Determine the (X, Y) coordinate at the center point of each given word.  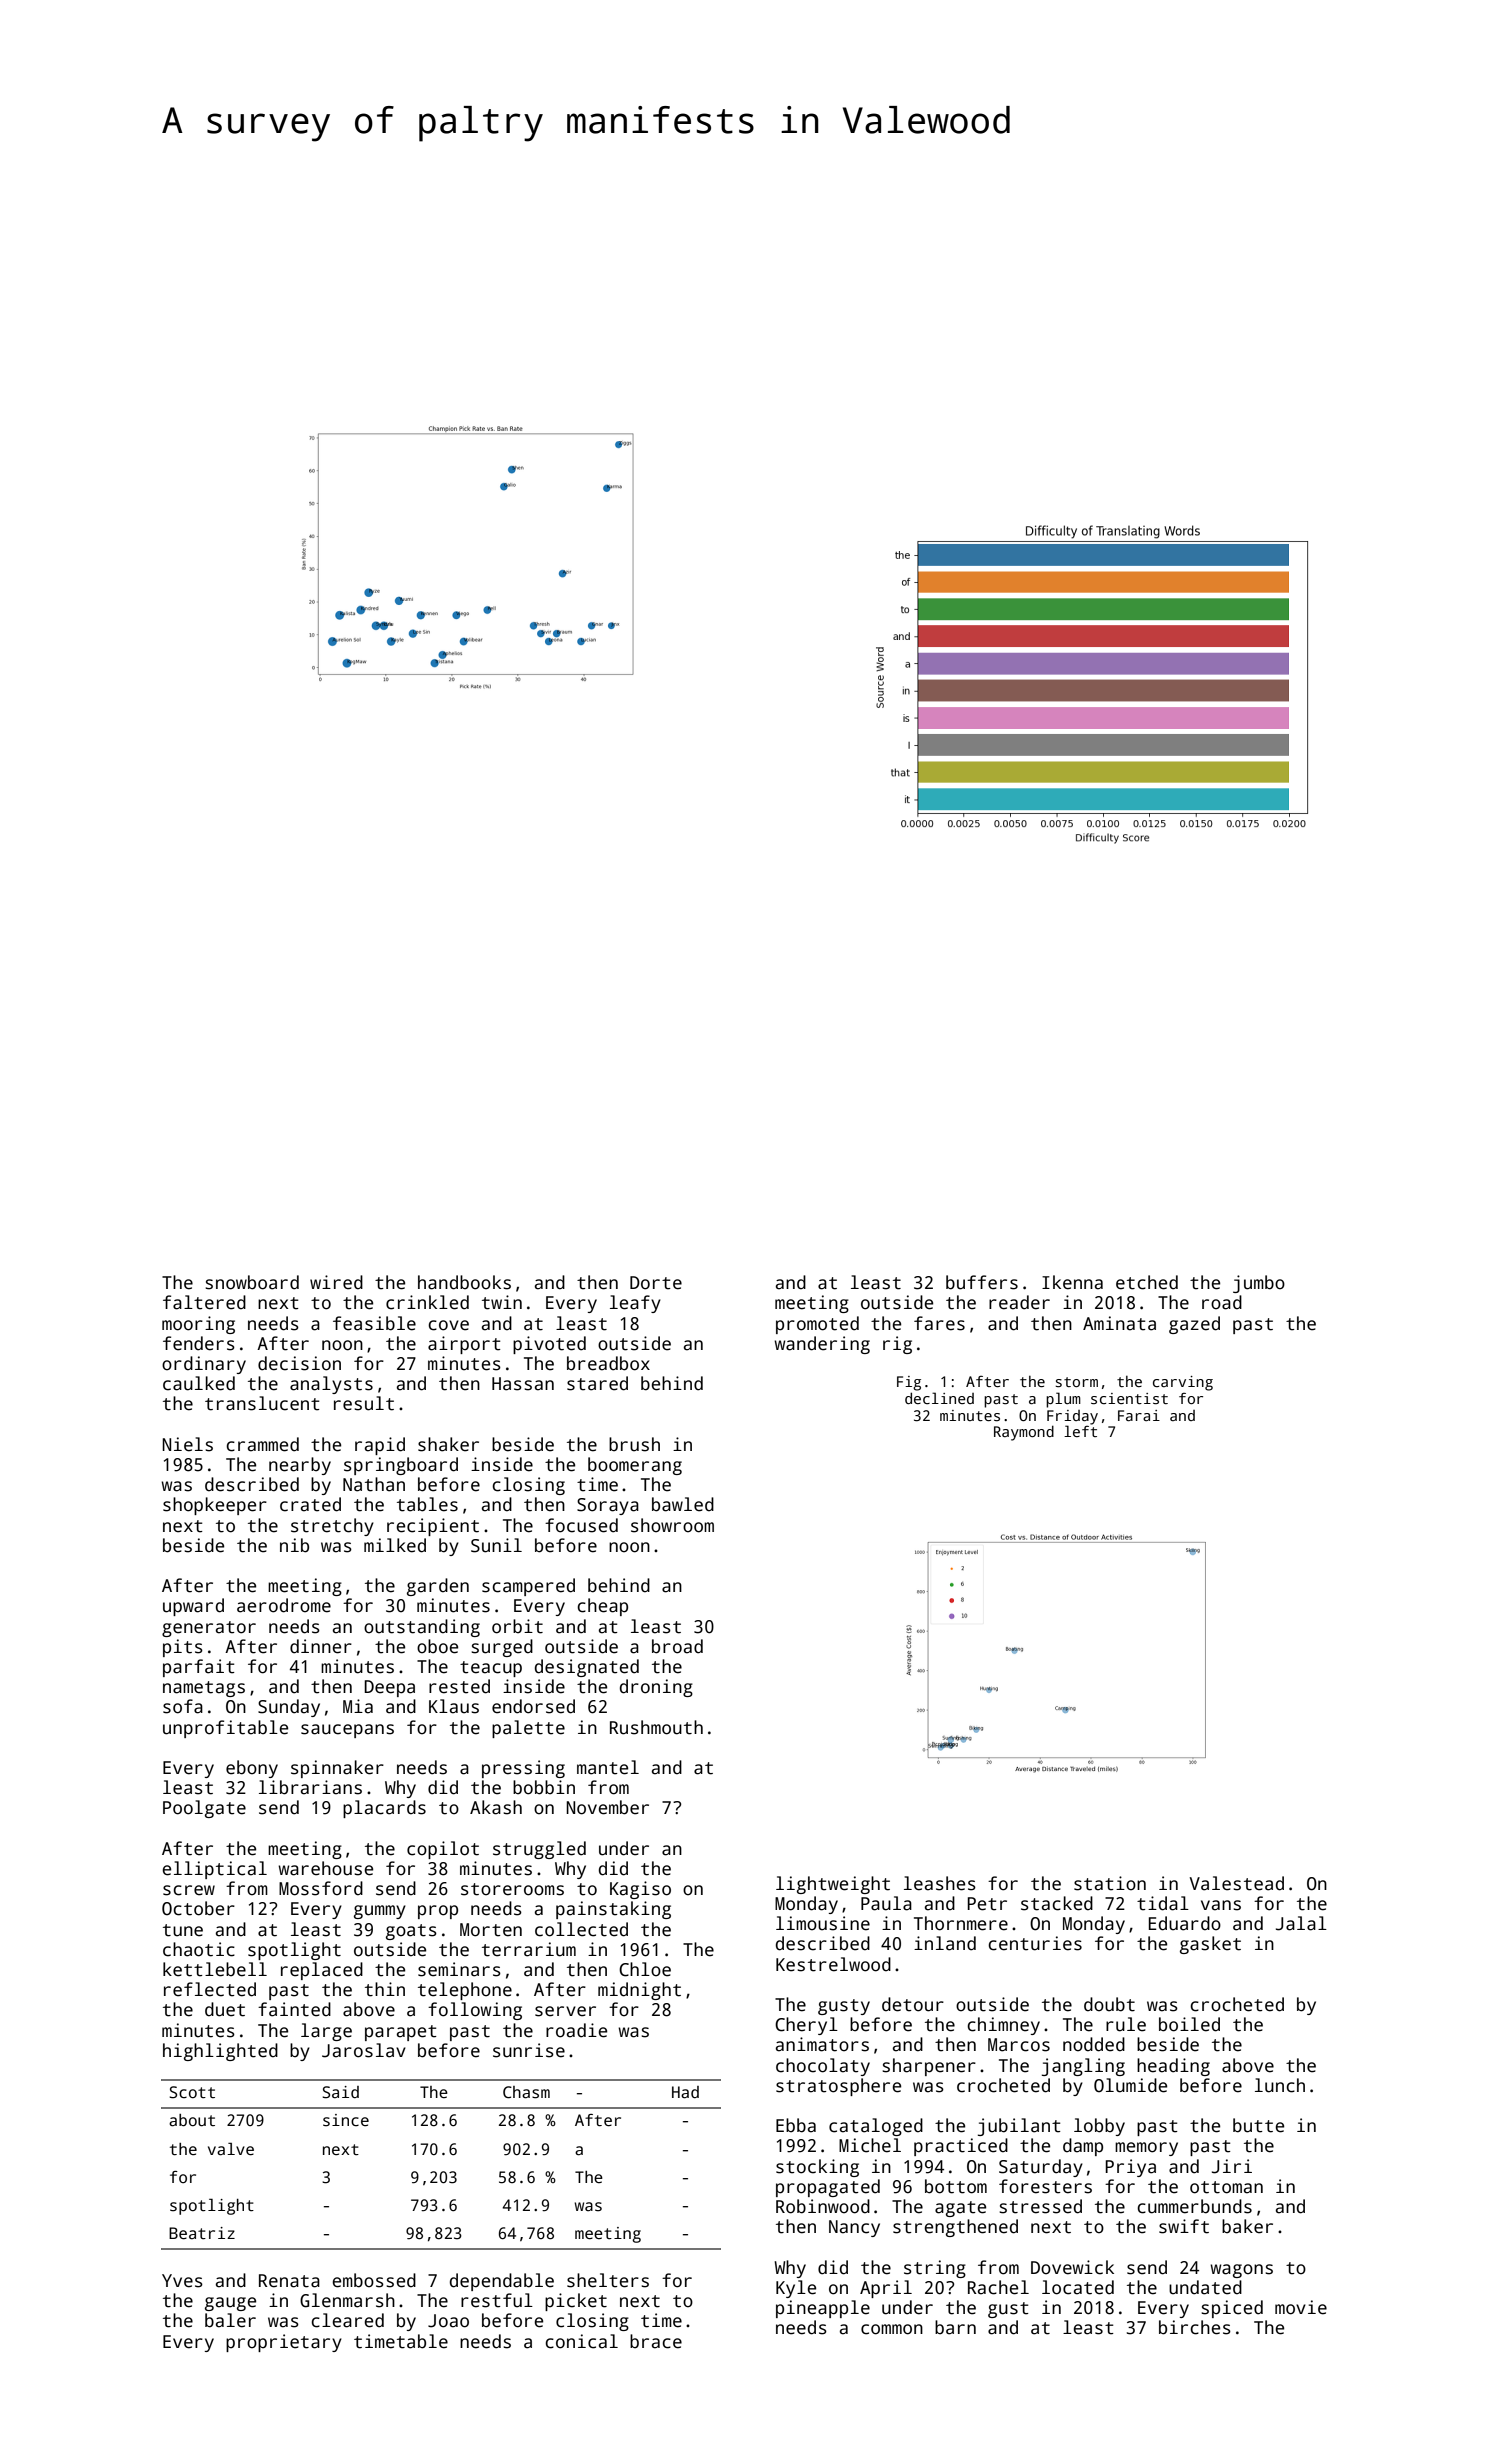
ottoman (1226, 2187)
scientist (1129, 1398)
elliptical (214, 1870)
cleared (347, 2320)
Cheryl (806, 2026)
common (892, 2329)
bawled (683, 1504)
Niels (187, 1444)
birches (1195, 2327)
